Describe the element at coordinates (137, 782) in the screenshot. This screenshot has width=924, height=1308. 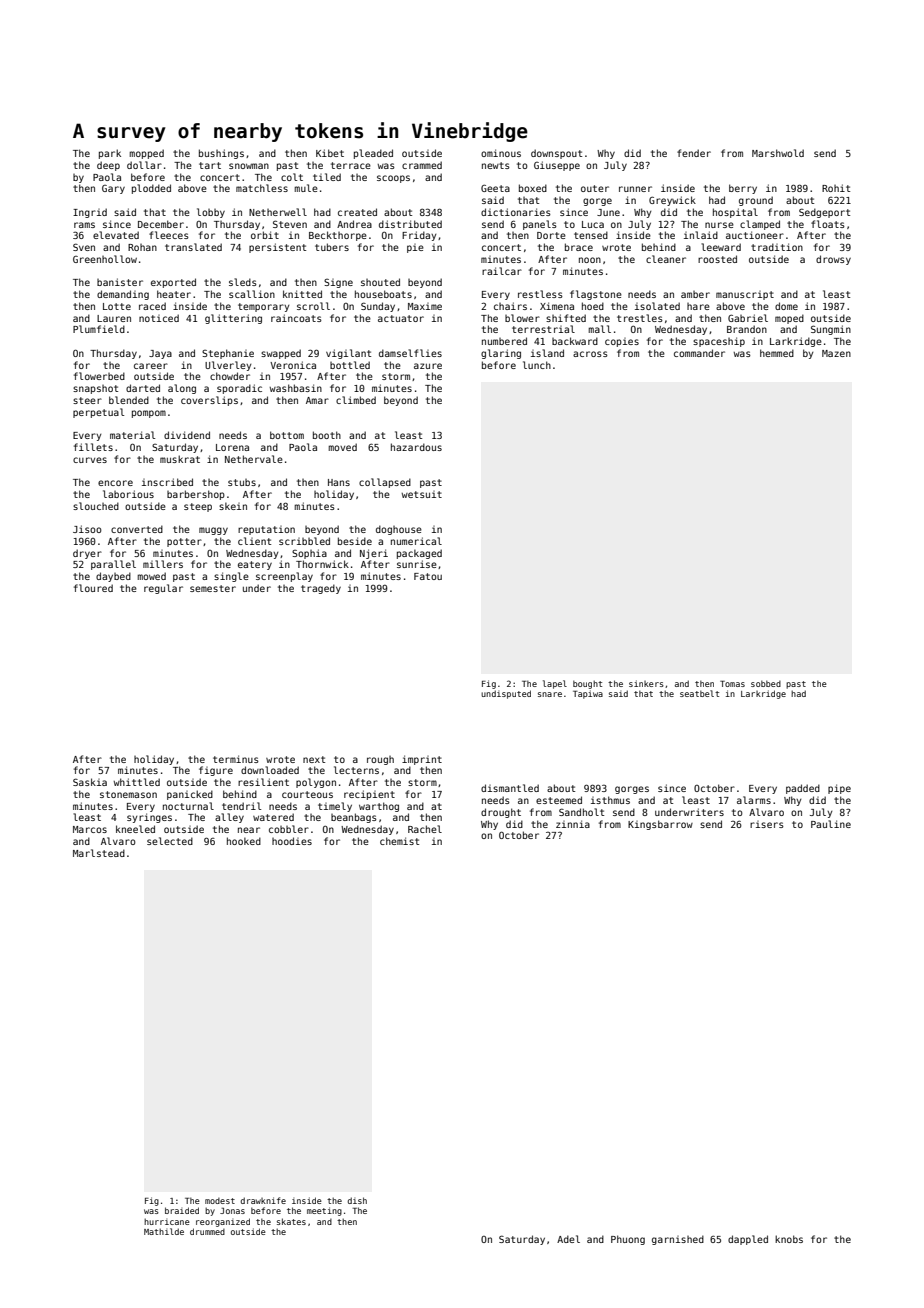
I see `whittled` at that location.
